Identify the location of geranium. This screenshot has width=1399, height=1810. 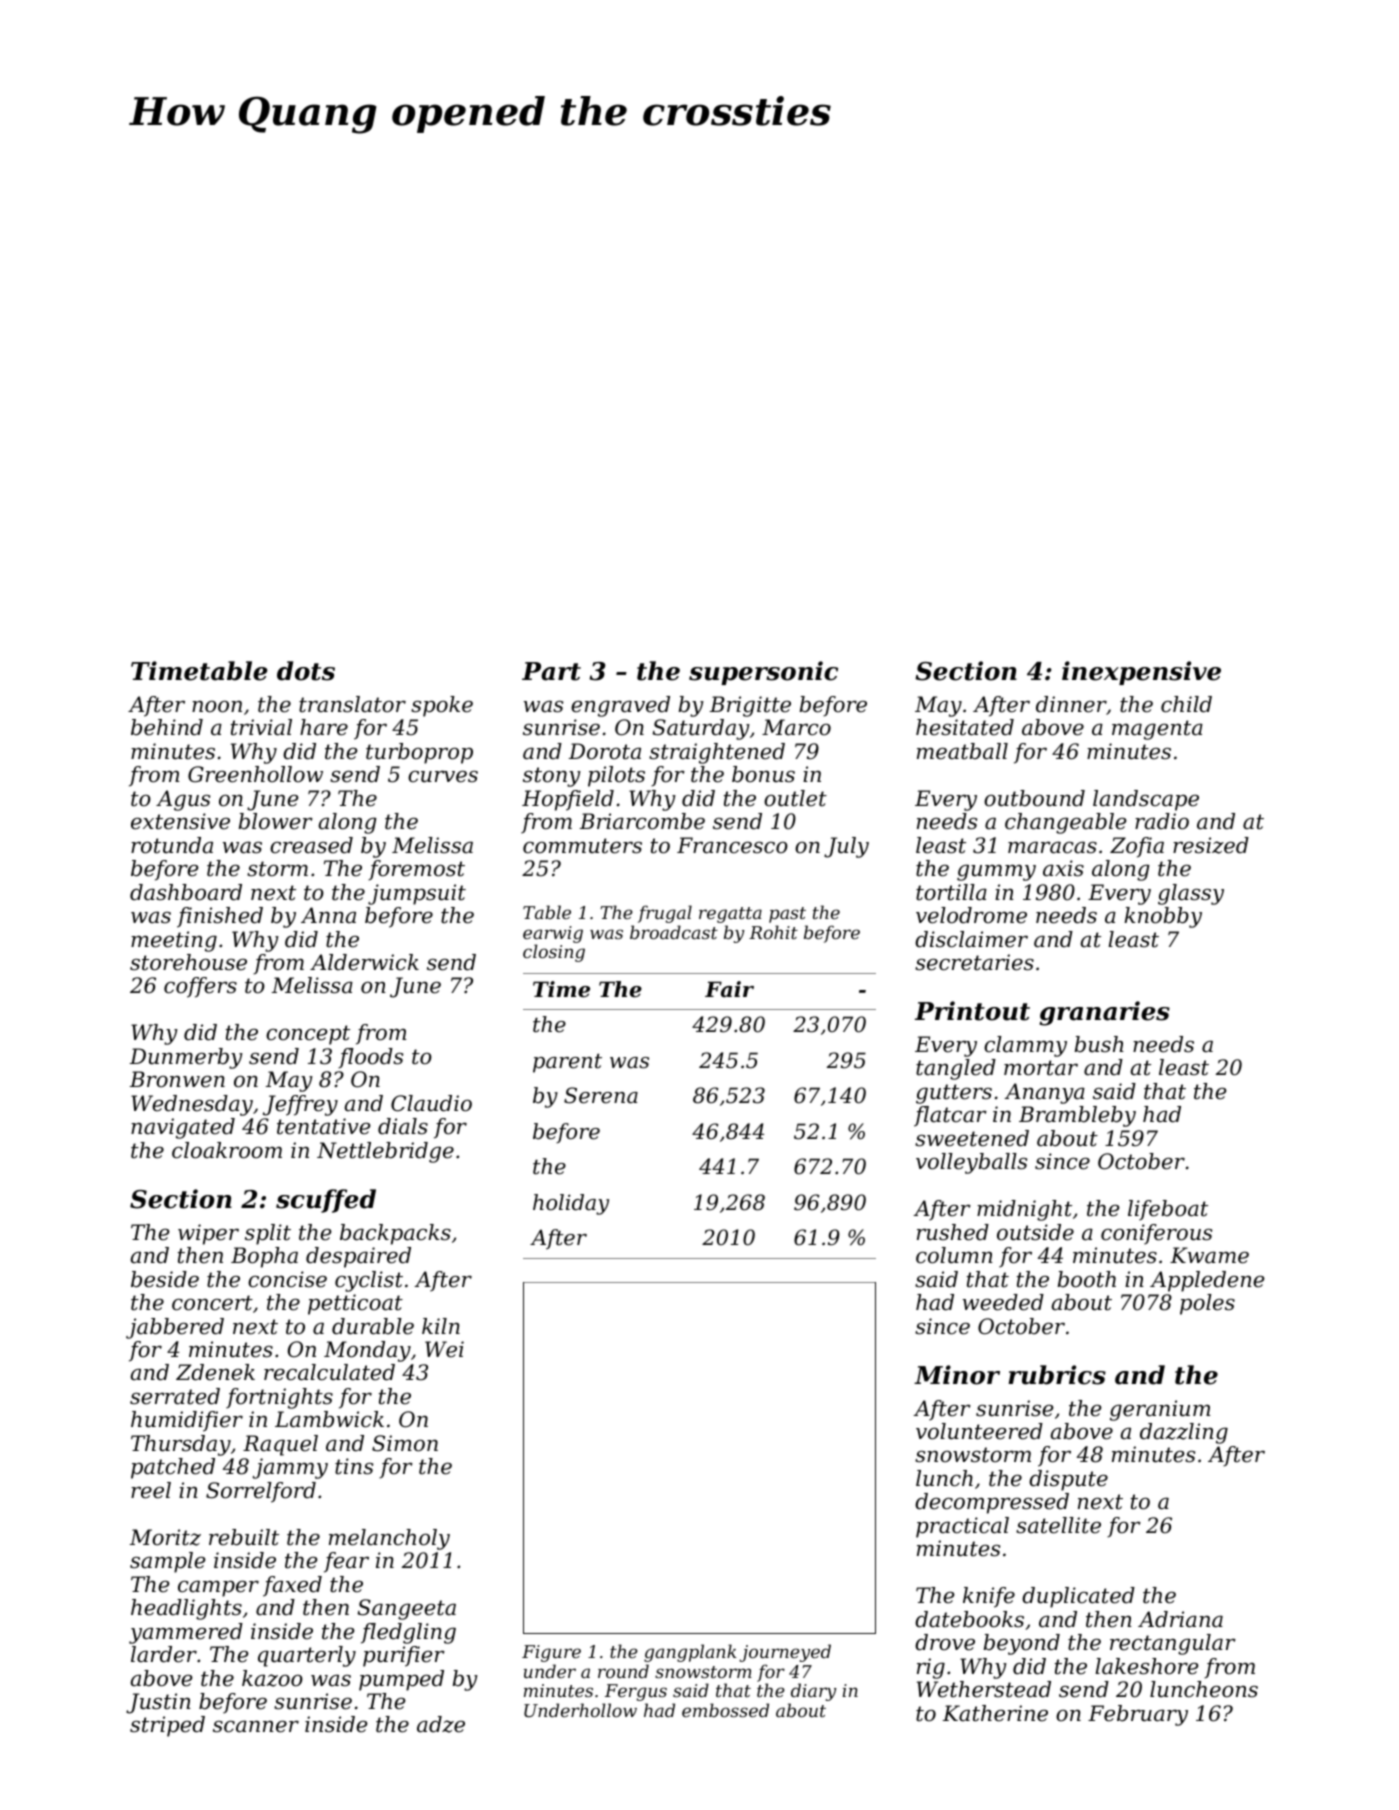
(1160, 1410).
